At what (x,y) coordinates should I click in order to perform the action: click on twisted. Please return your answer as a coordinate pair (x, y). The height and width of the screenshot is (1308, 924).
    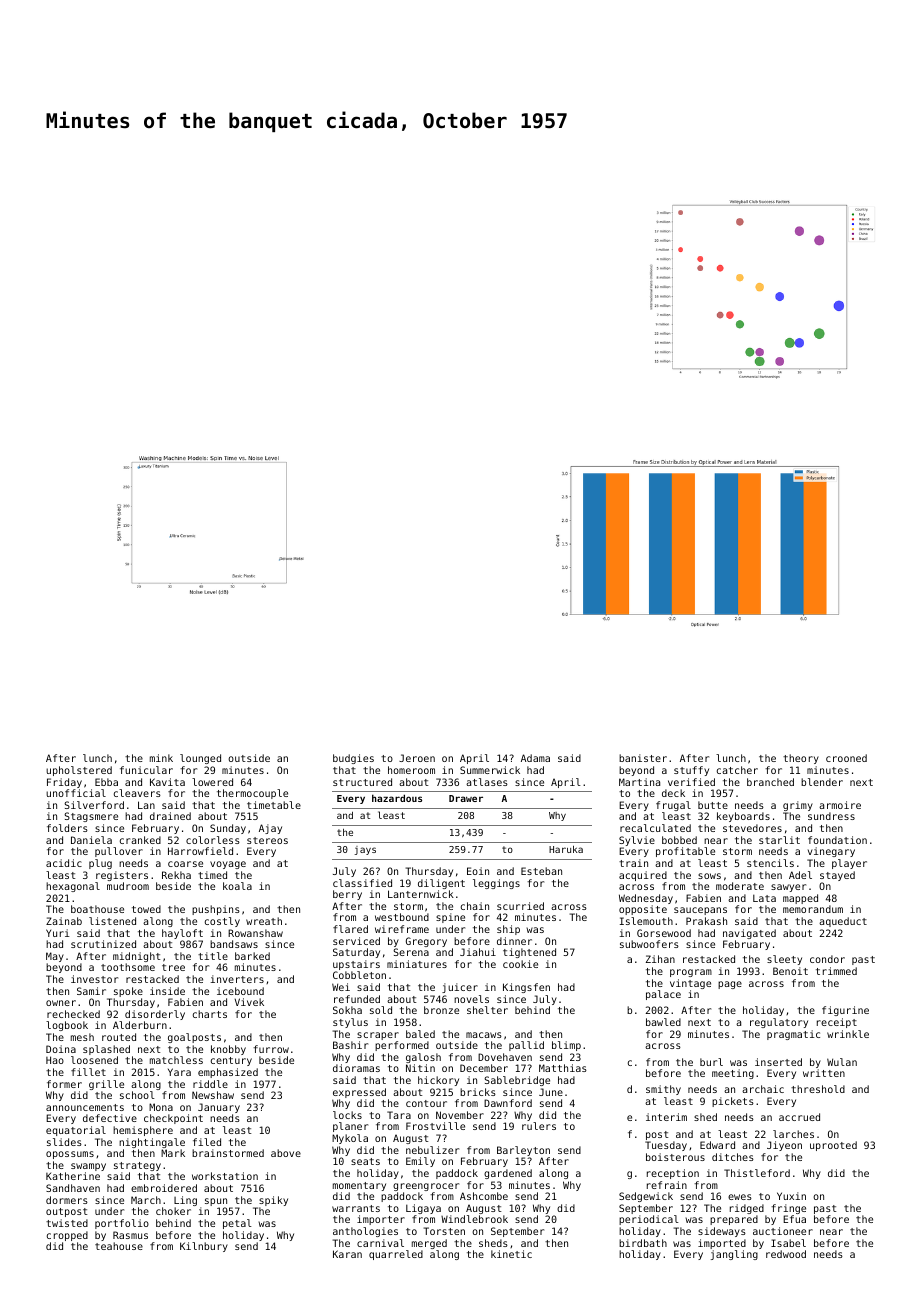
    Looking at the image, I should click on (67, 1223).
